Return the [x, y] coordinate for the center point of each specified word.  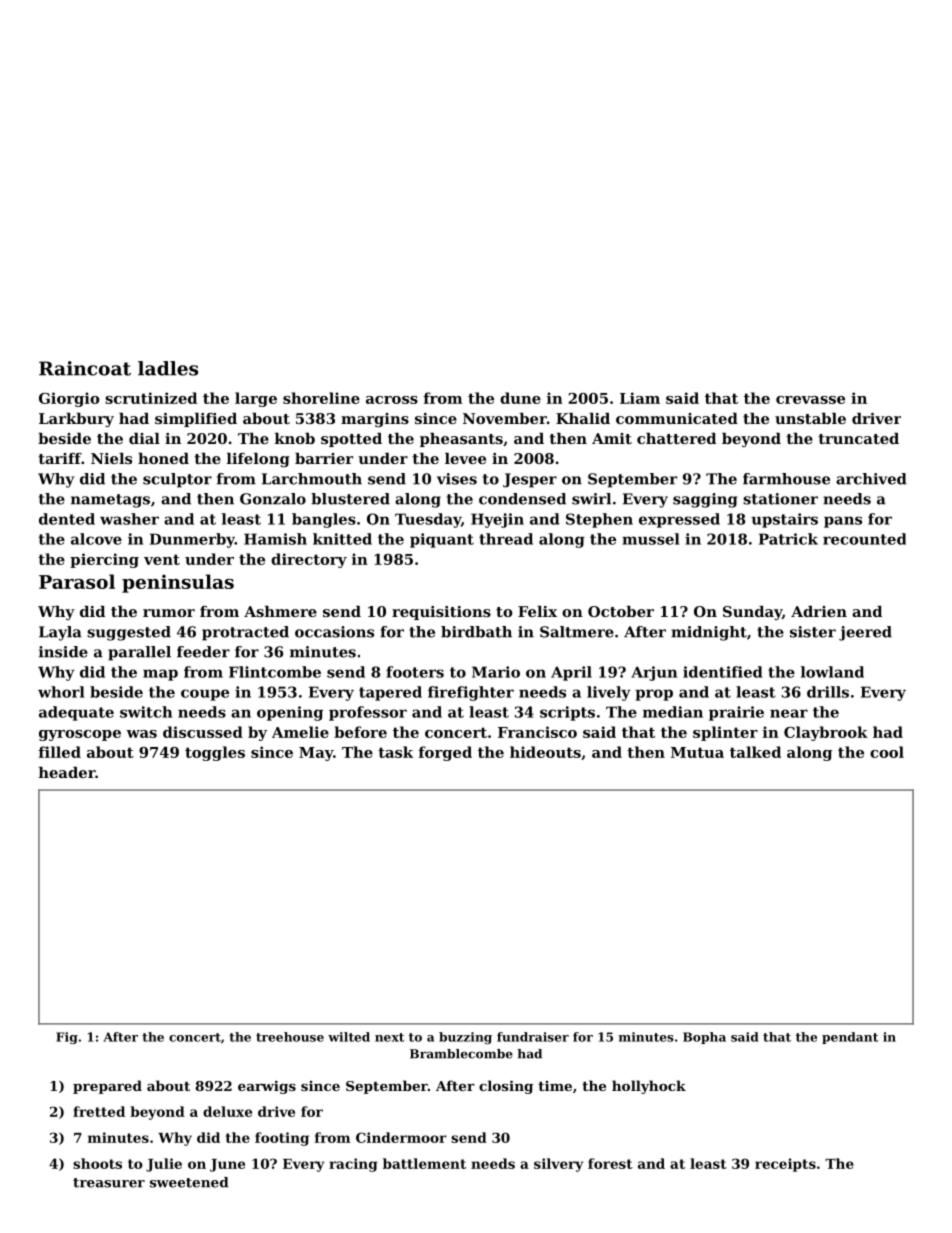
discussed [203, 732]
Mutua [697, 752]
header [67, 772]
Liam [640, 398]
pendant [850, 1038]
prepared [107, 1087]
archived [871, 479]
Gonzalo [273, 499]
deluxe [227, 1111]
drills [828, 692]
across [392, 400]
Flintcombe [275, 672]
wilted [349, 1037]
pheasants [461, 440]
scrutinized [151, 398]
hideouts [545, 752]
